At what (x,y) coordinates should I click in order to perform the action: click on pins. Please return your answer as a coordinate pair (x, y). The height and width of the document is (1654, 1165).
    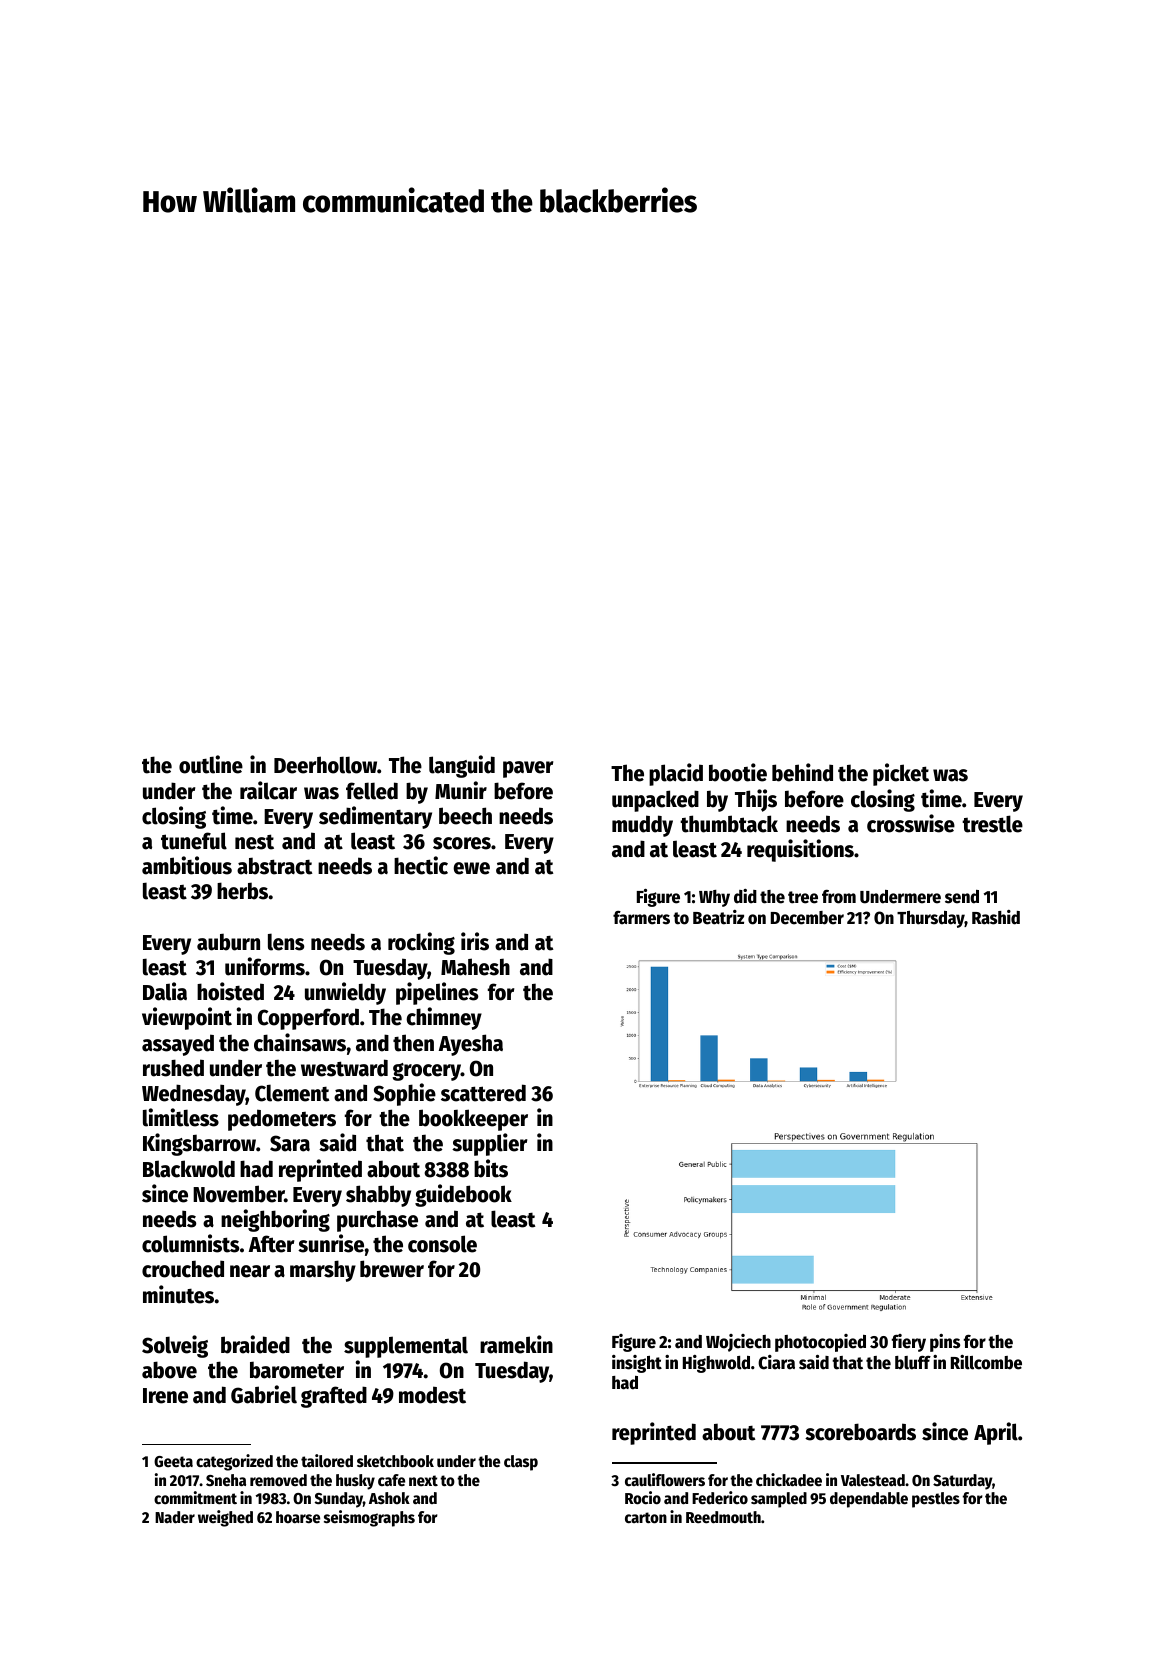
    Looking at the image, I should click on (945, 1343).
